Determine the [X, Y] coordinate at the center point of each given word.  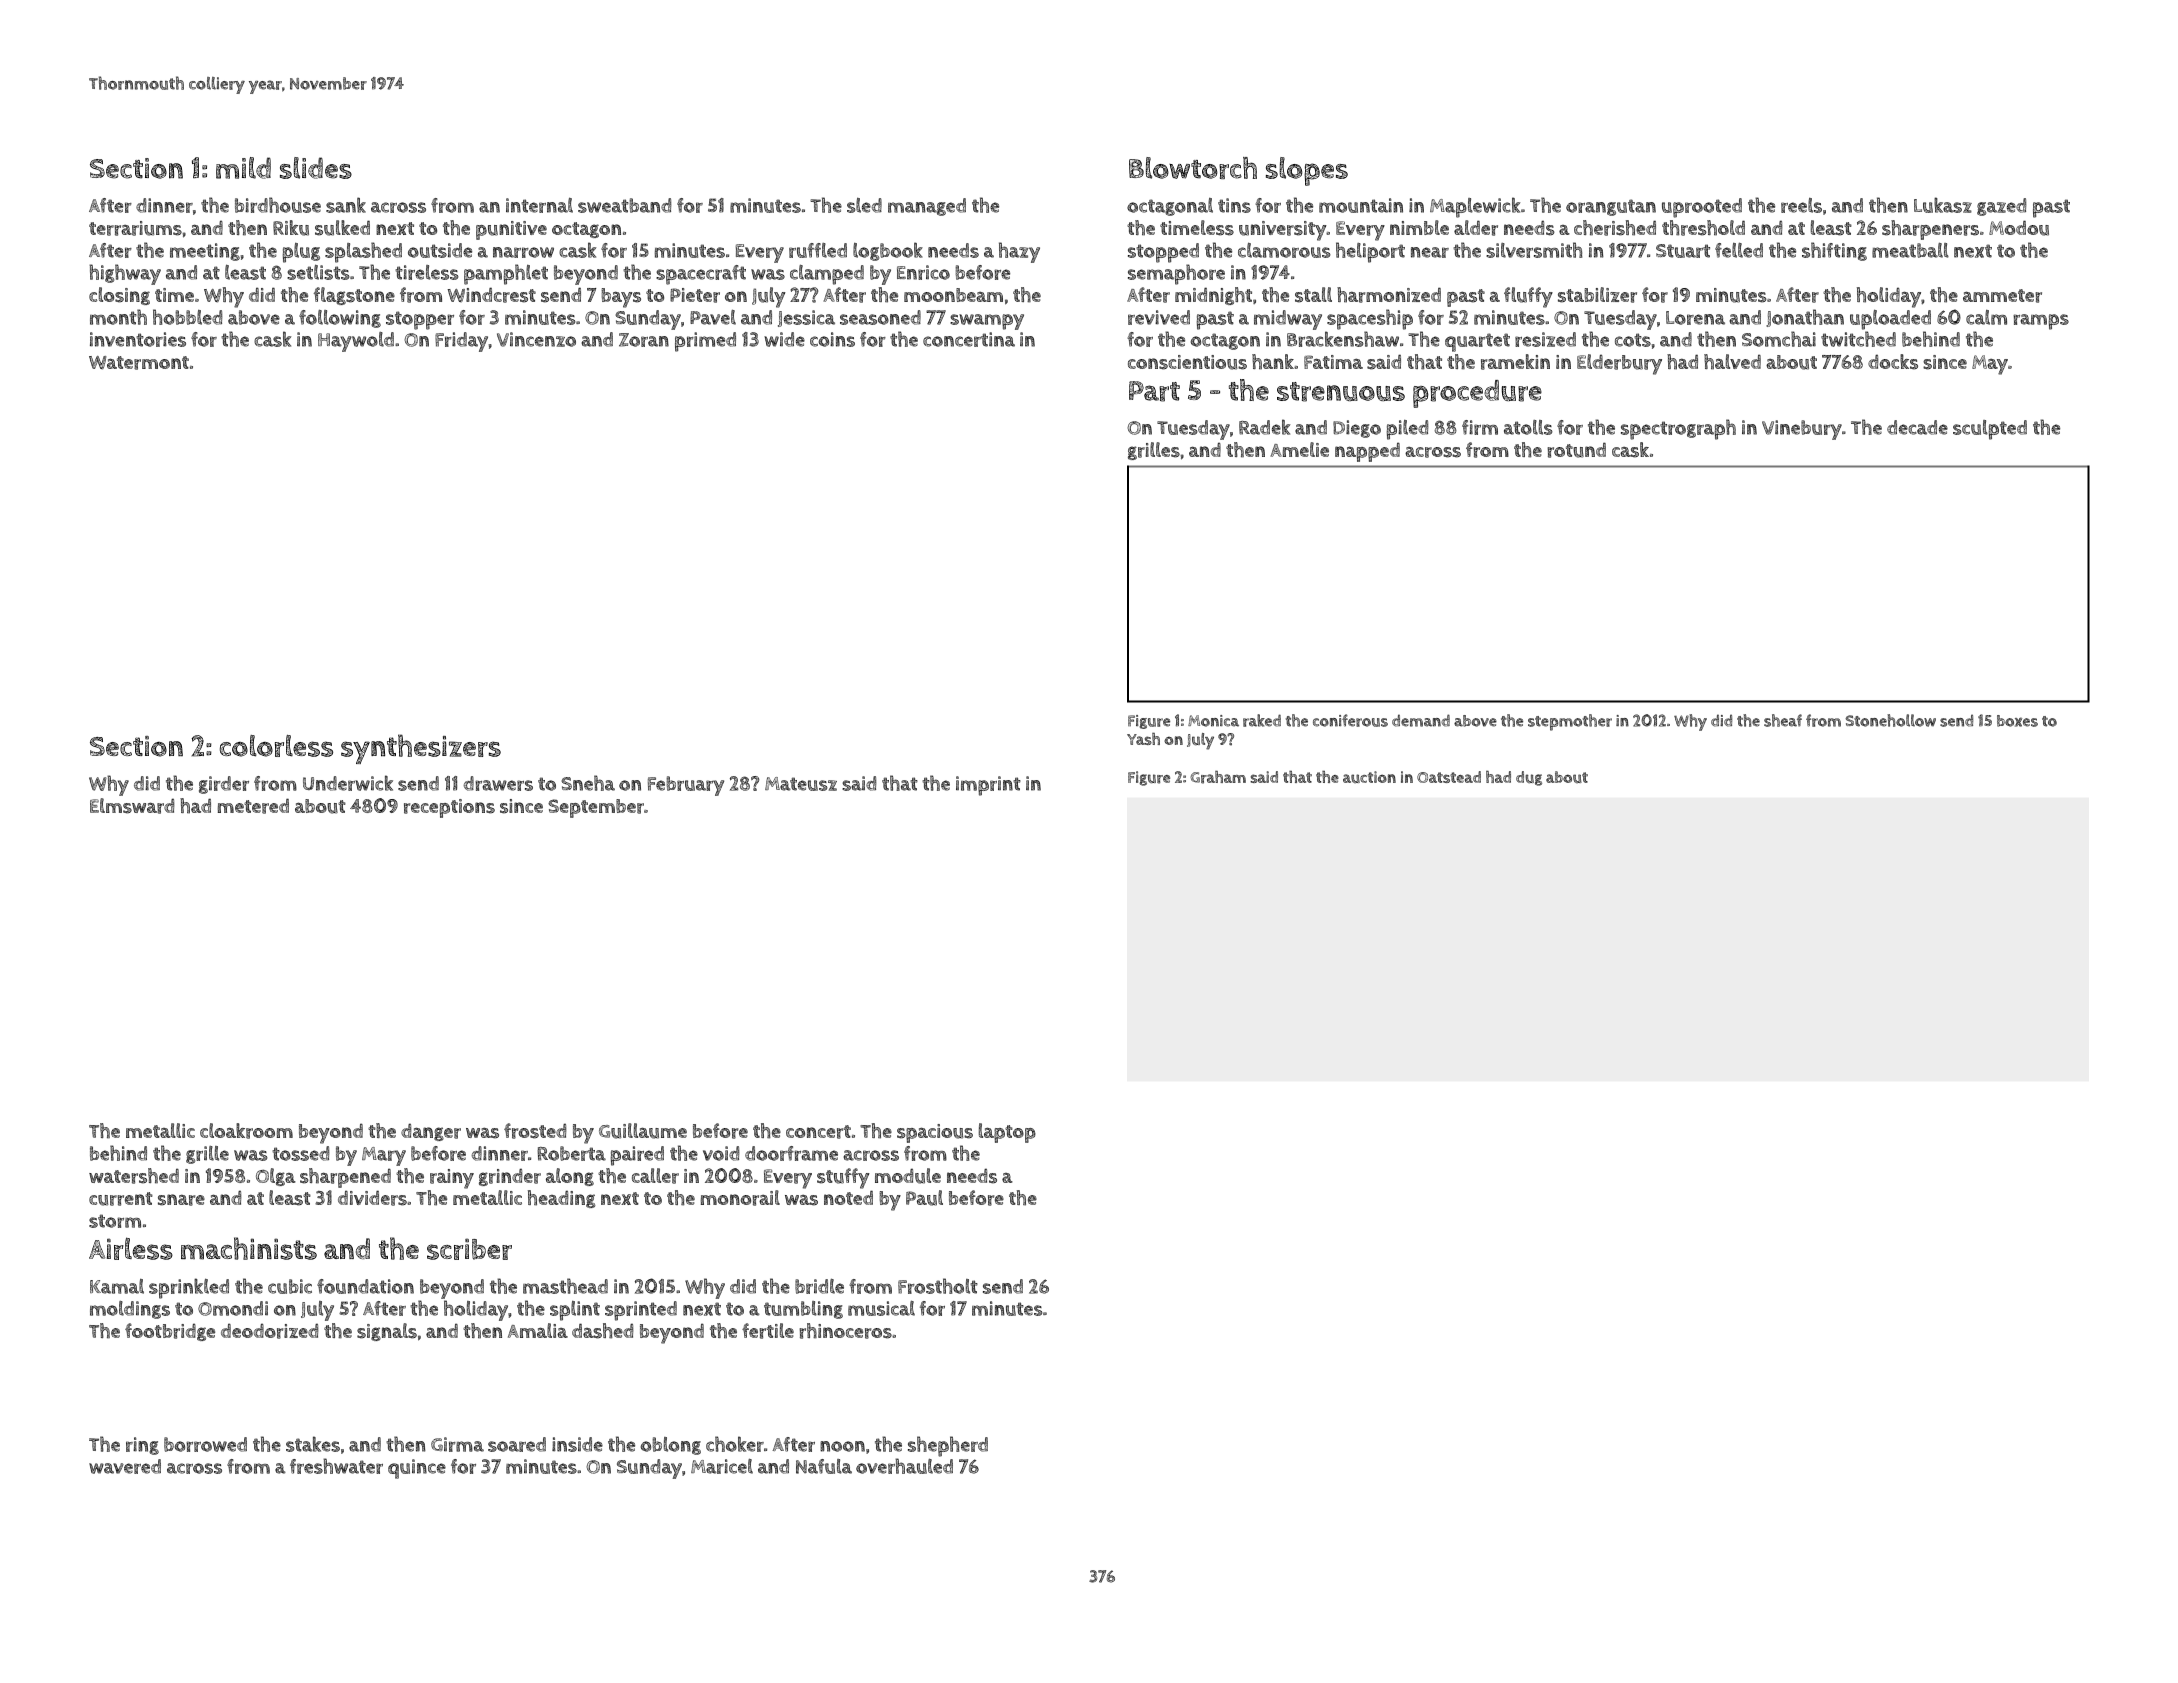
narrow [523, 252]
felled [1739, 250]
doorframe [791, 1153]
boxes [2017, 721]
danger [431, 1132]
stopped [1163, 253]
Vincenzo [536, 339]
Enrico [923, 272]
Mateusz [801, 784]
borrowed [205, 1444]
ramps [2041, 322]
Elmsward [132, 806]
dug [1529, 778]
